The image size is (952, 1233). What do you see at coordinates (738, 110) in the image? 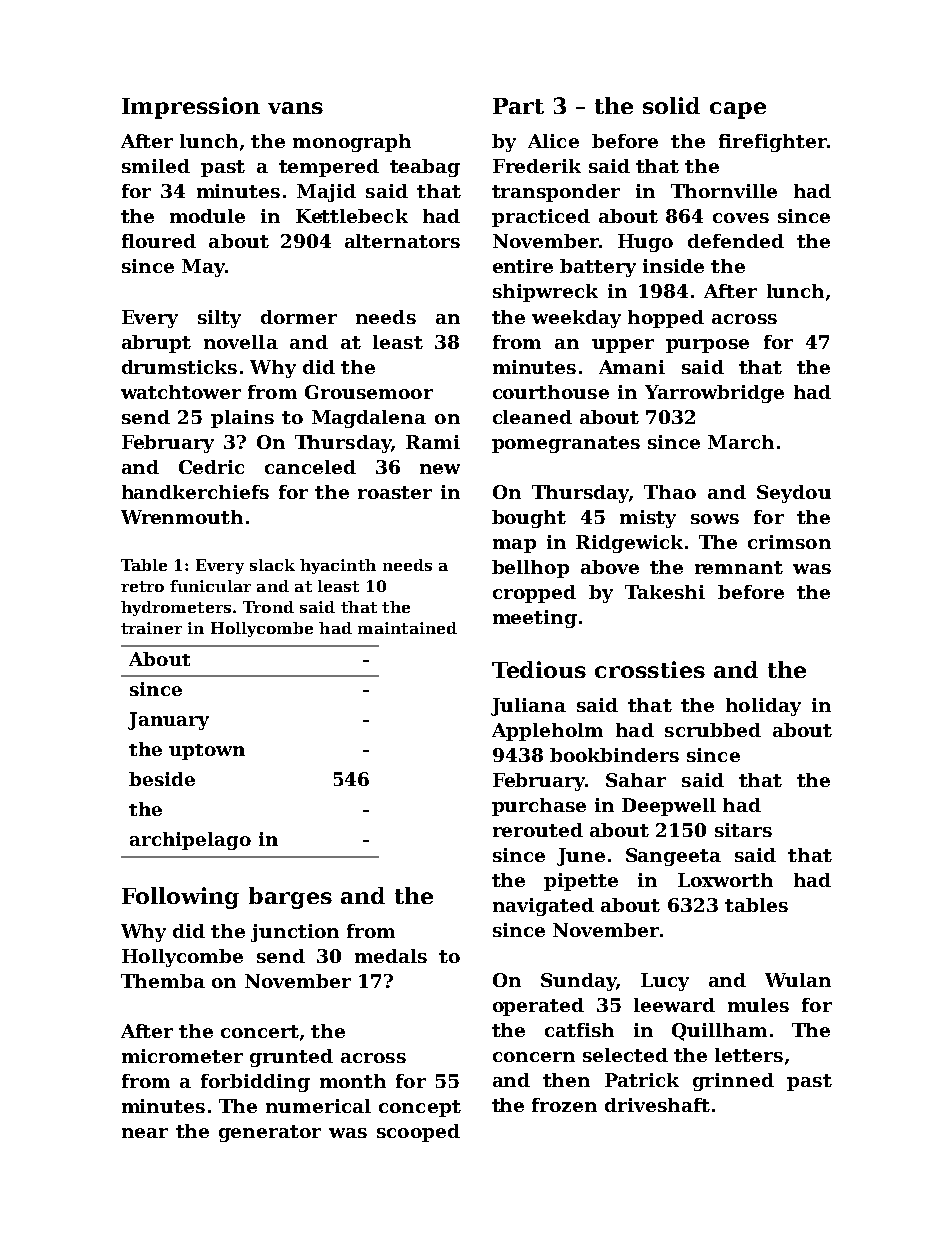
I see `cape` at bounding box center [738, 110].
